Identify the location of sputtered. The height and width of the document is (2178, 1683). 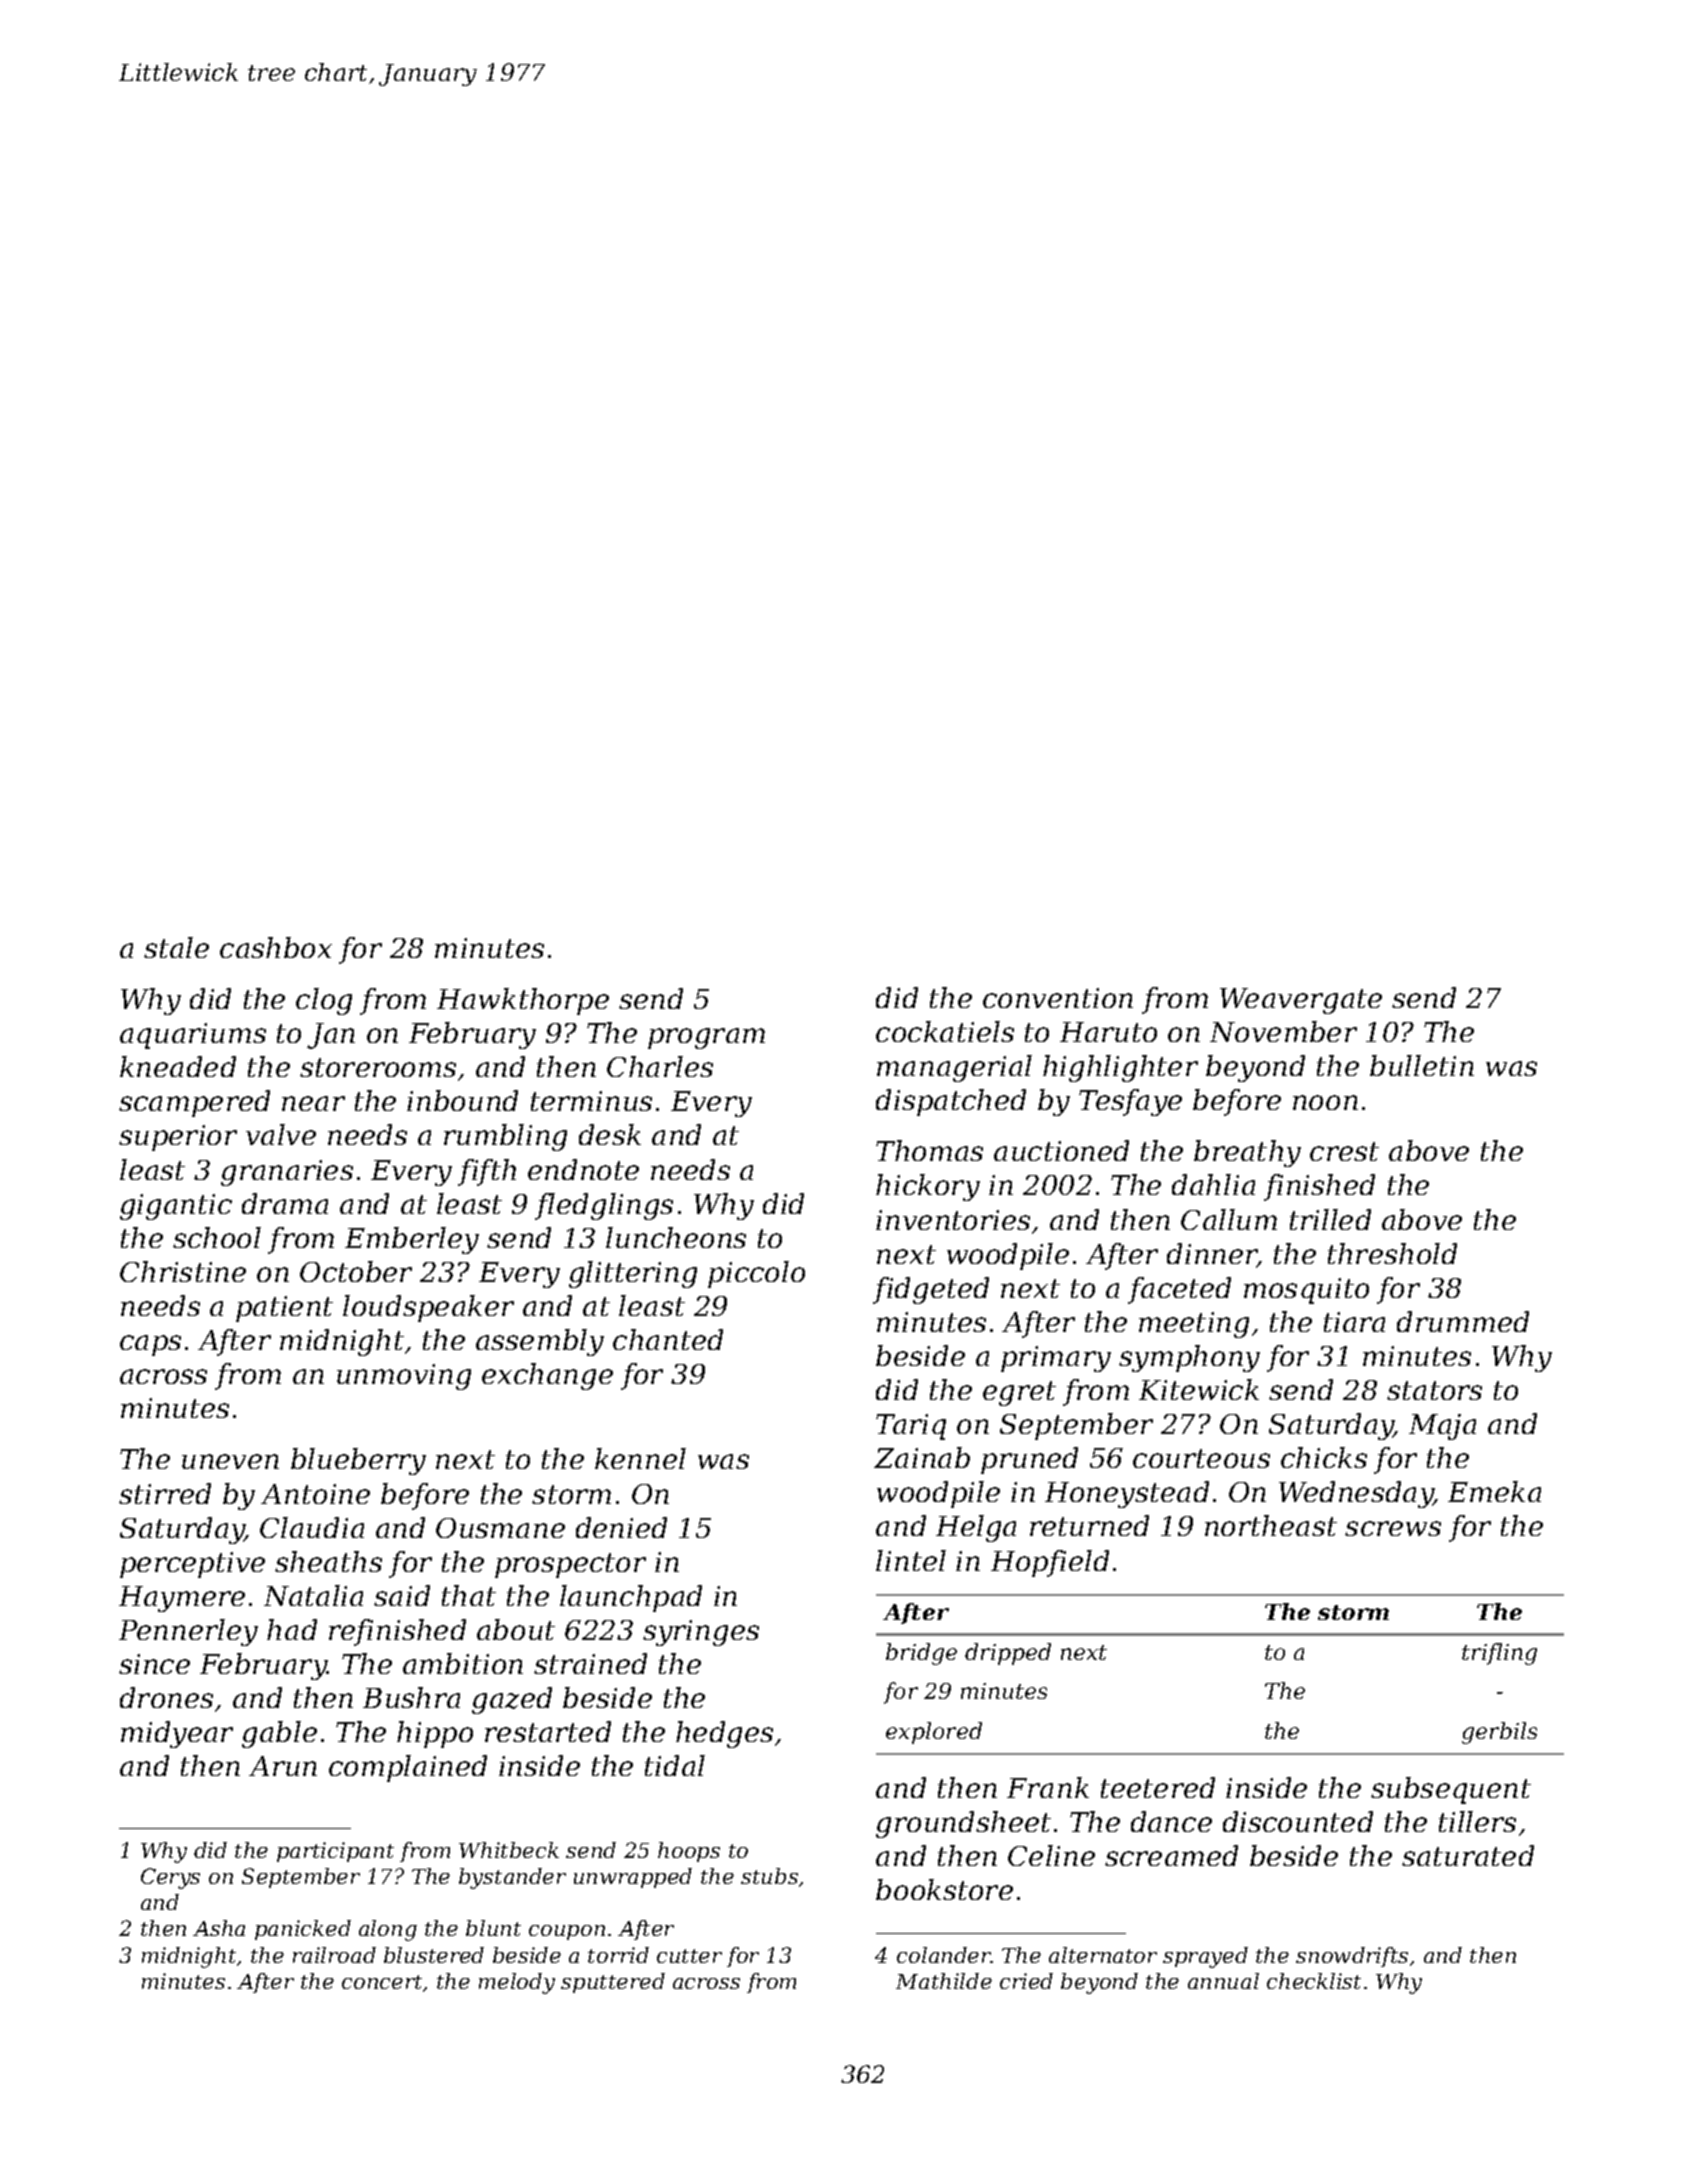
(613, 1983).
